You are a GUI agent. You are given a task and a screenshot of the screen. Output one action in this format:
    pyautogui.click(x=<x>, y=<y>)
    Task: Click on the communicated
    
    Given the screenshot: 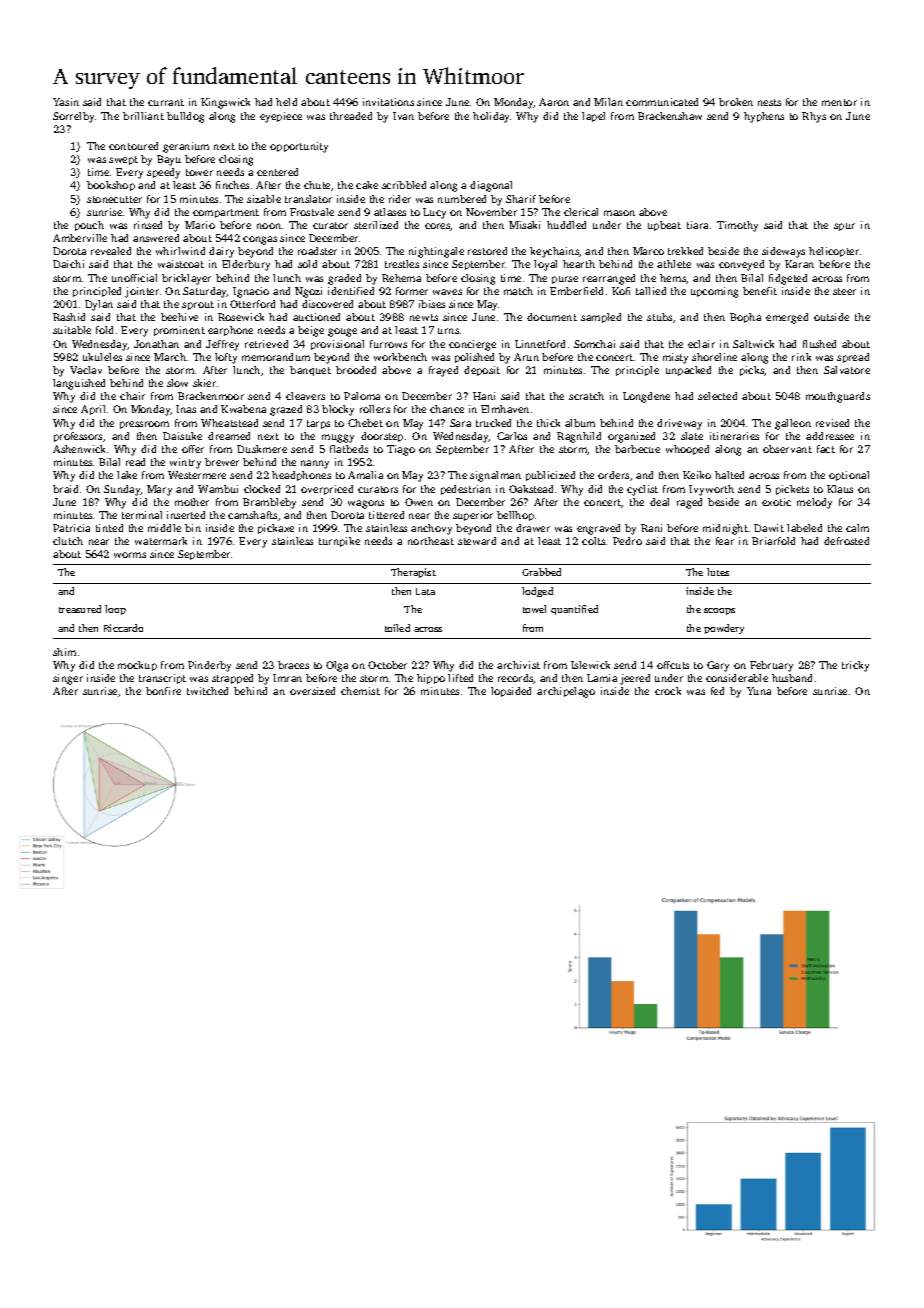 What is the action you would take?
    pyautogui.click(x=662, y=102)
